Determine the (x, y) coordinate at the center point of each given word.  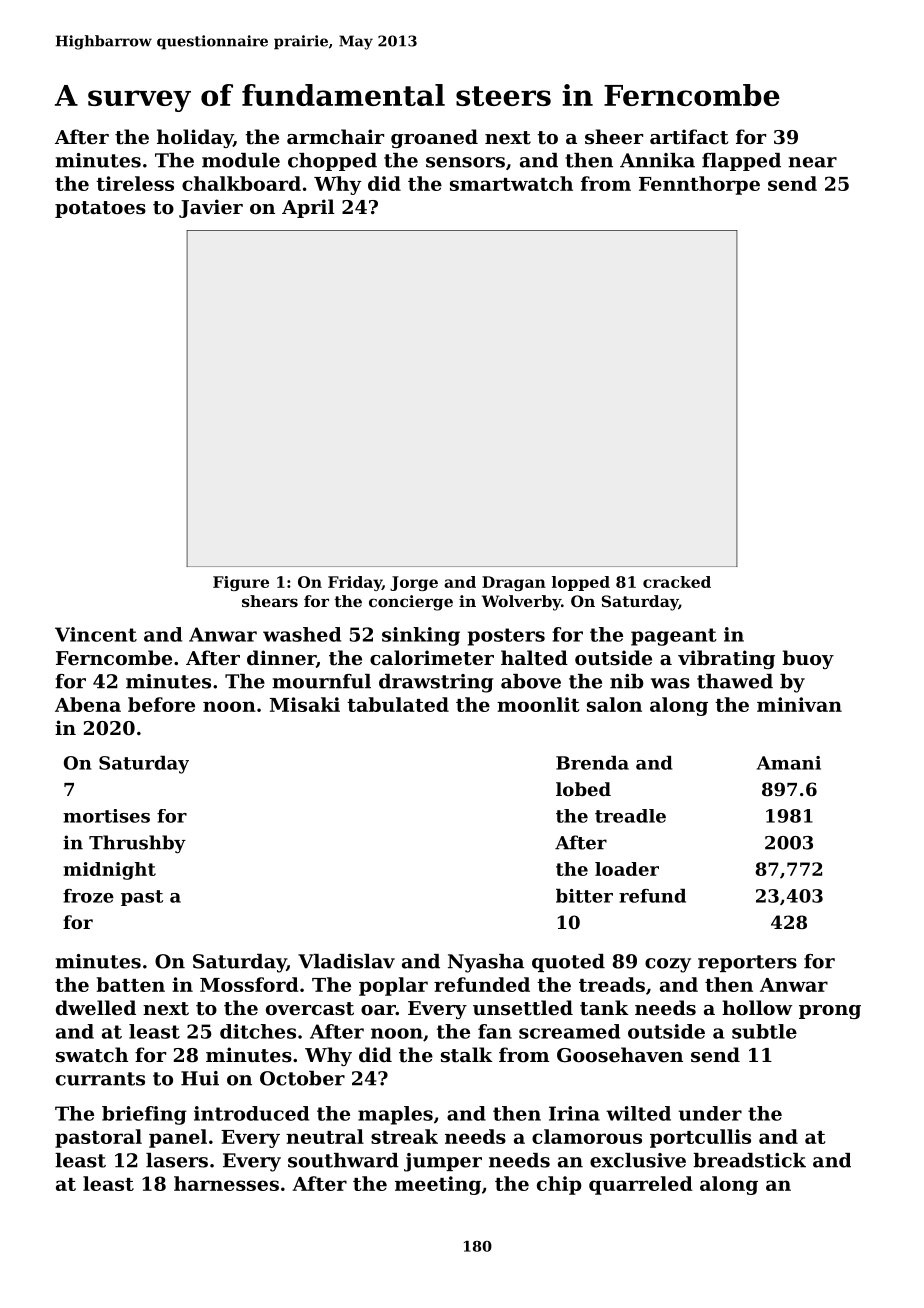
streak (404, 1136)
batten (131, 984)
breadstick (749, 1160)
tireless (135, 183)
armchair (335, 136)
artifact (689, 136)
